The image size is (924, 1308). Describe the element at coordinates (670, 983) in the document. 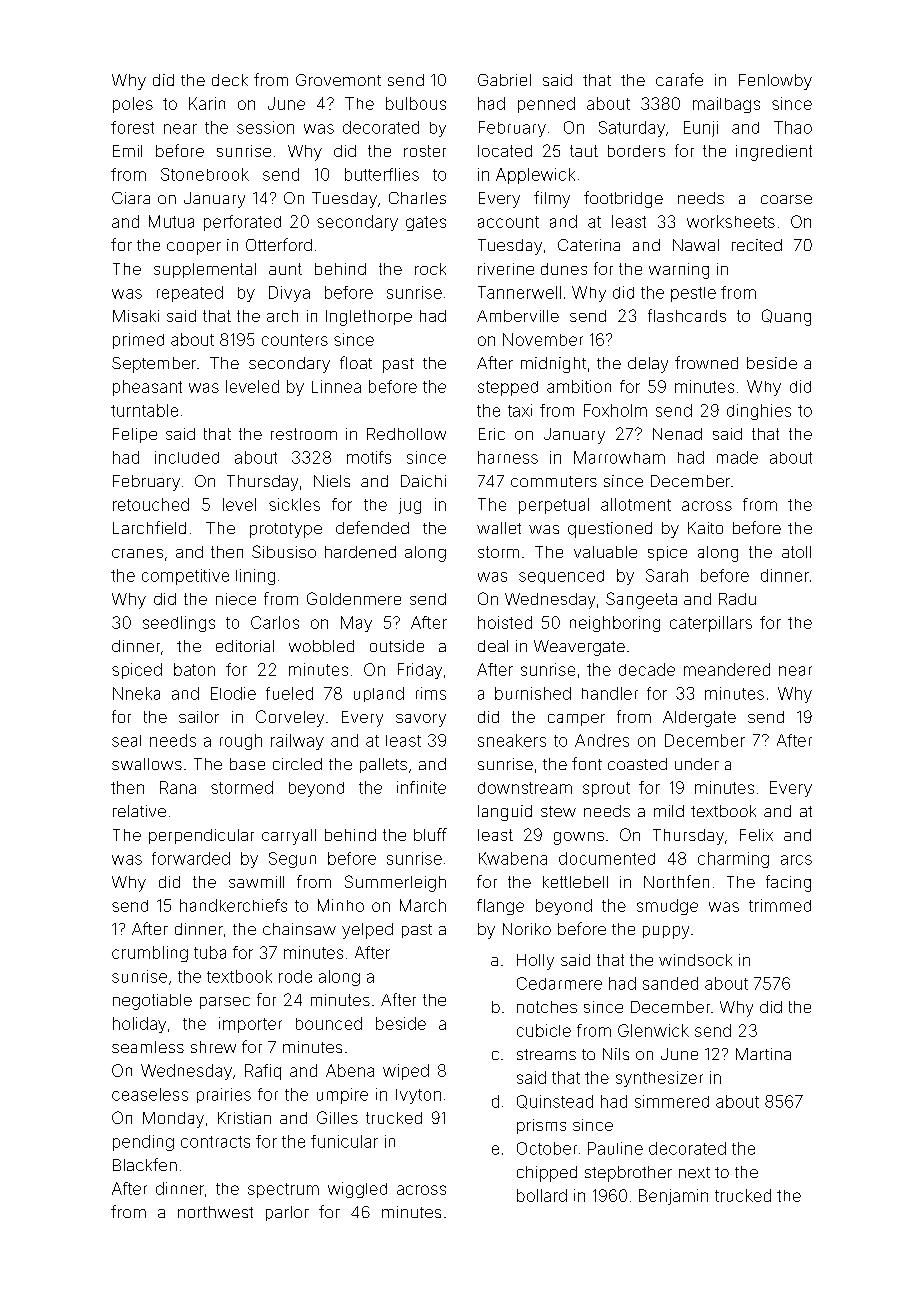

I see `sanded` at that location.
